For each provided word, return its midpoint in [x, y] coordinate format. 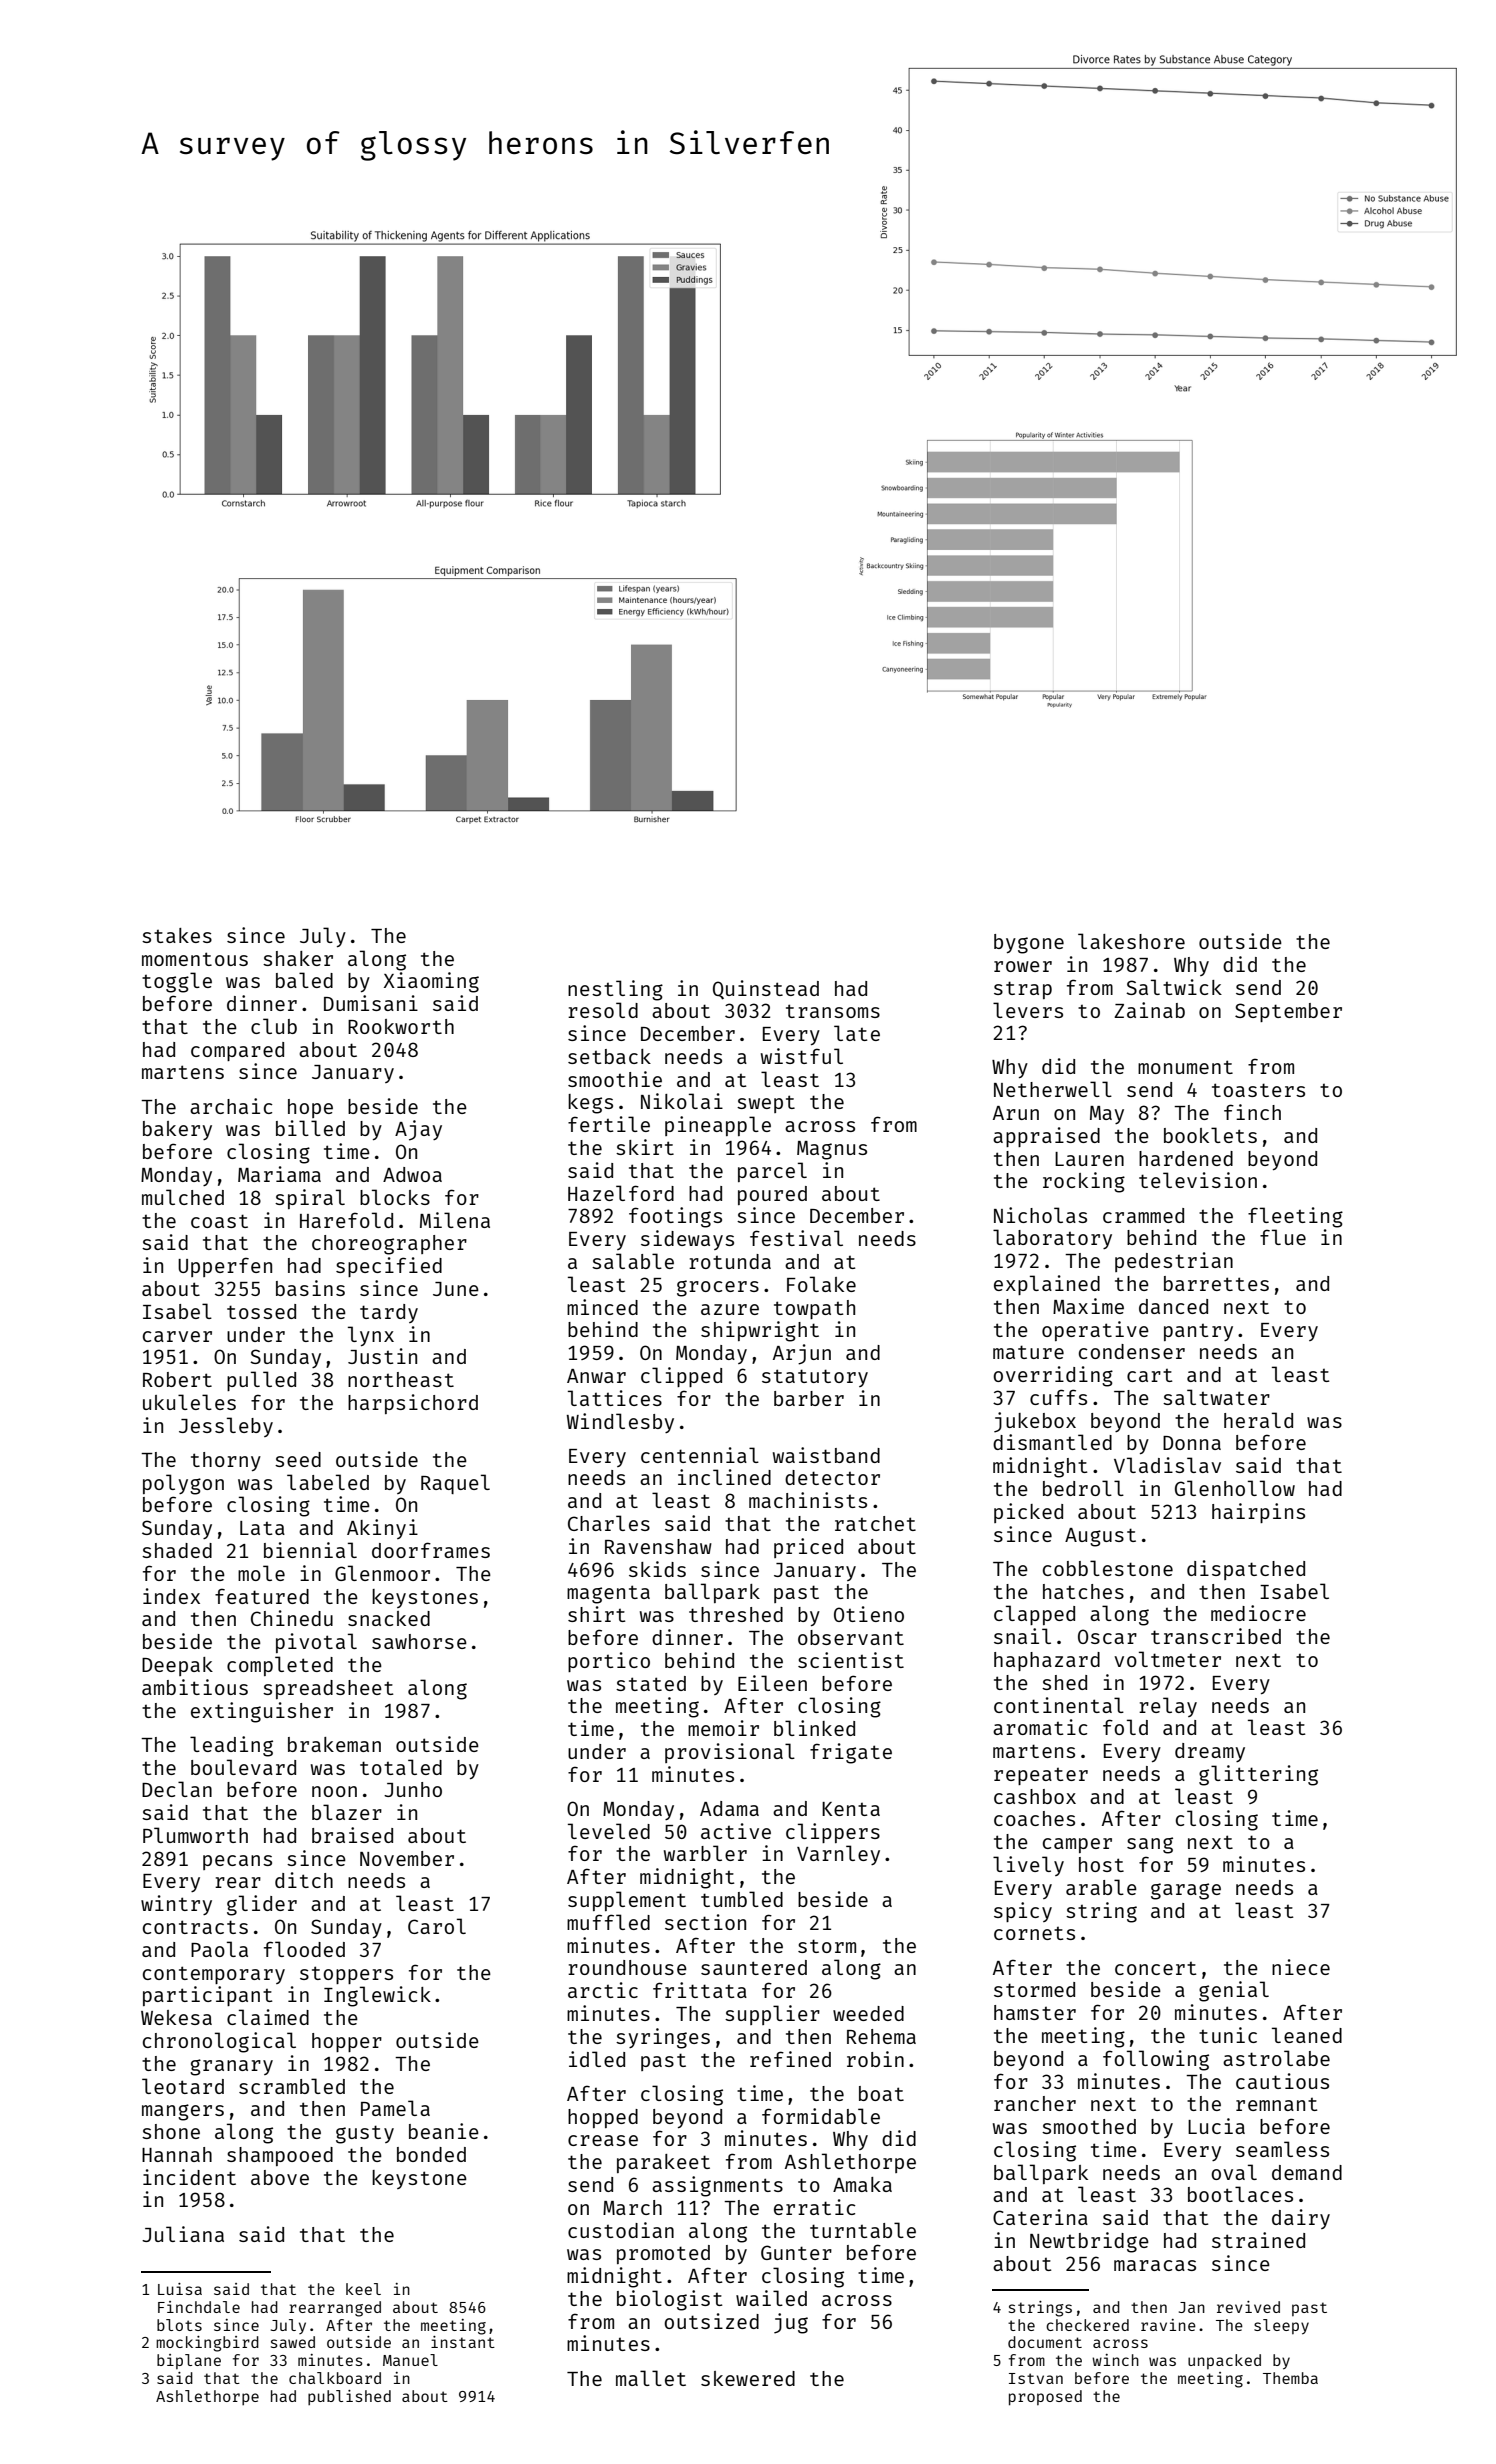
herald [1258, 1420]
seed [298, 1459]
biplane [189, 2361]
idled [597, 2059]
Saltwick [1174, 987]
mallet [651, 2378]
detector [832, 1477]
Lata [262, 1528]
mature [1028, 1352]
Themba [1290, 2378]
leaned [1307, 2035]
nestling [615, 990]
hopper [347, 2042]
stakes [177, 935]
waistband [826, 1455]
